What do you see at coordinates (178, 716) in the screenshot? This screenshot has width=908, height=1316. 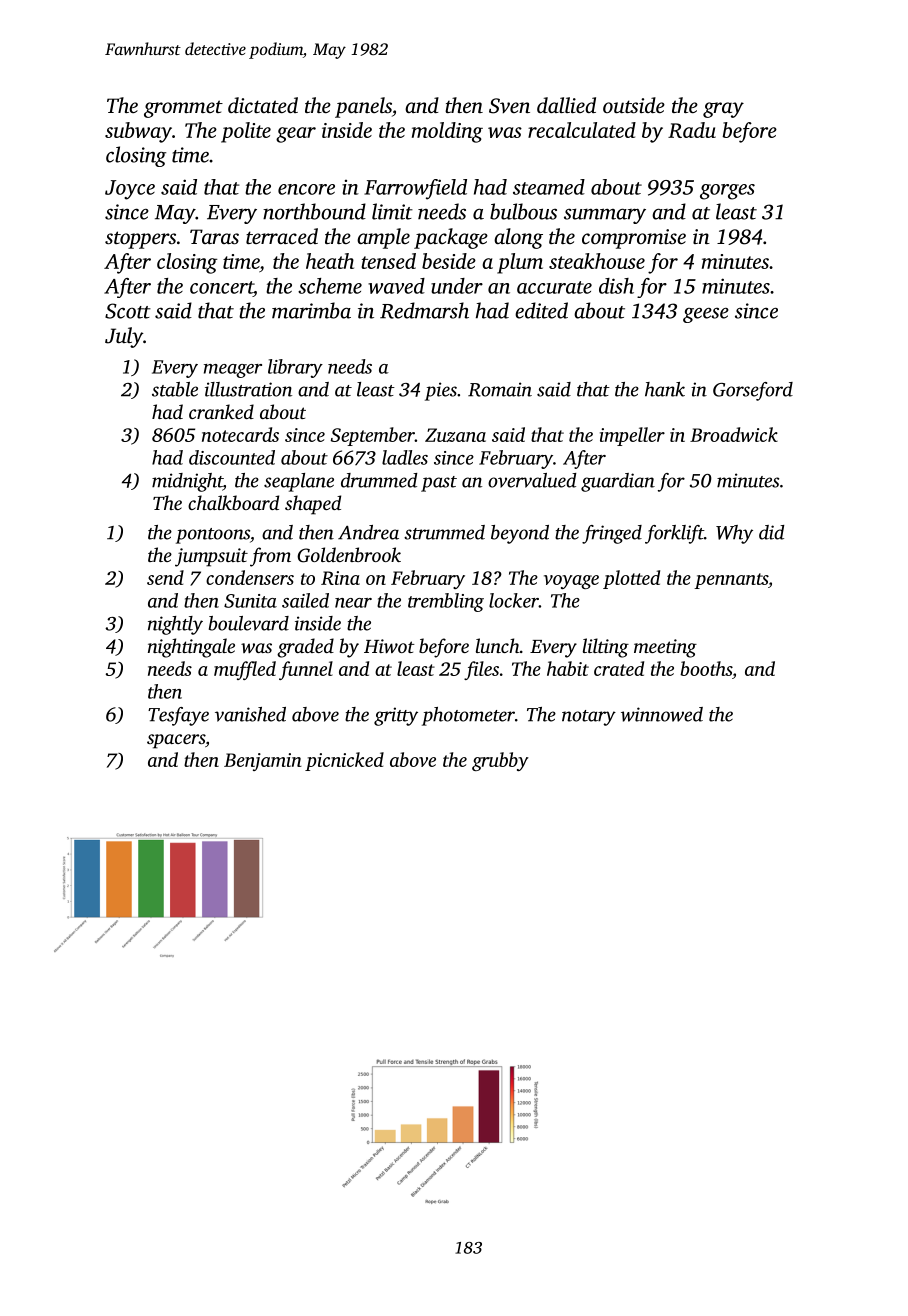 I see `Tesfaye` at bounding box center [178, 716].
